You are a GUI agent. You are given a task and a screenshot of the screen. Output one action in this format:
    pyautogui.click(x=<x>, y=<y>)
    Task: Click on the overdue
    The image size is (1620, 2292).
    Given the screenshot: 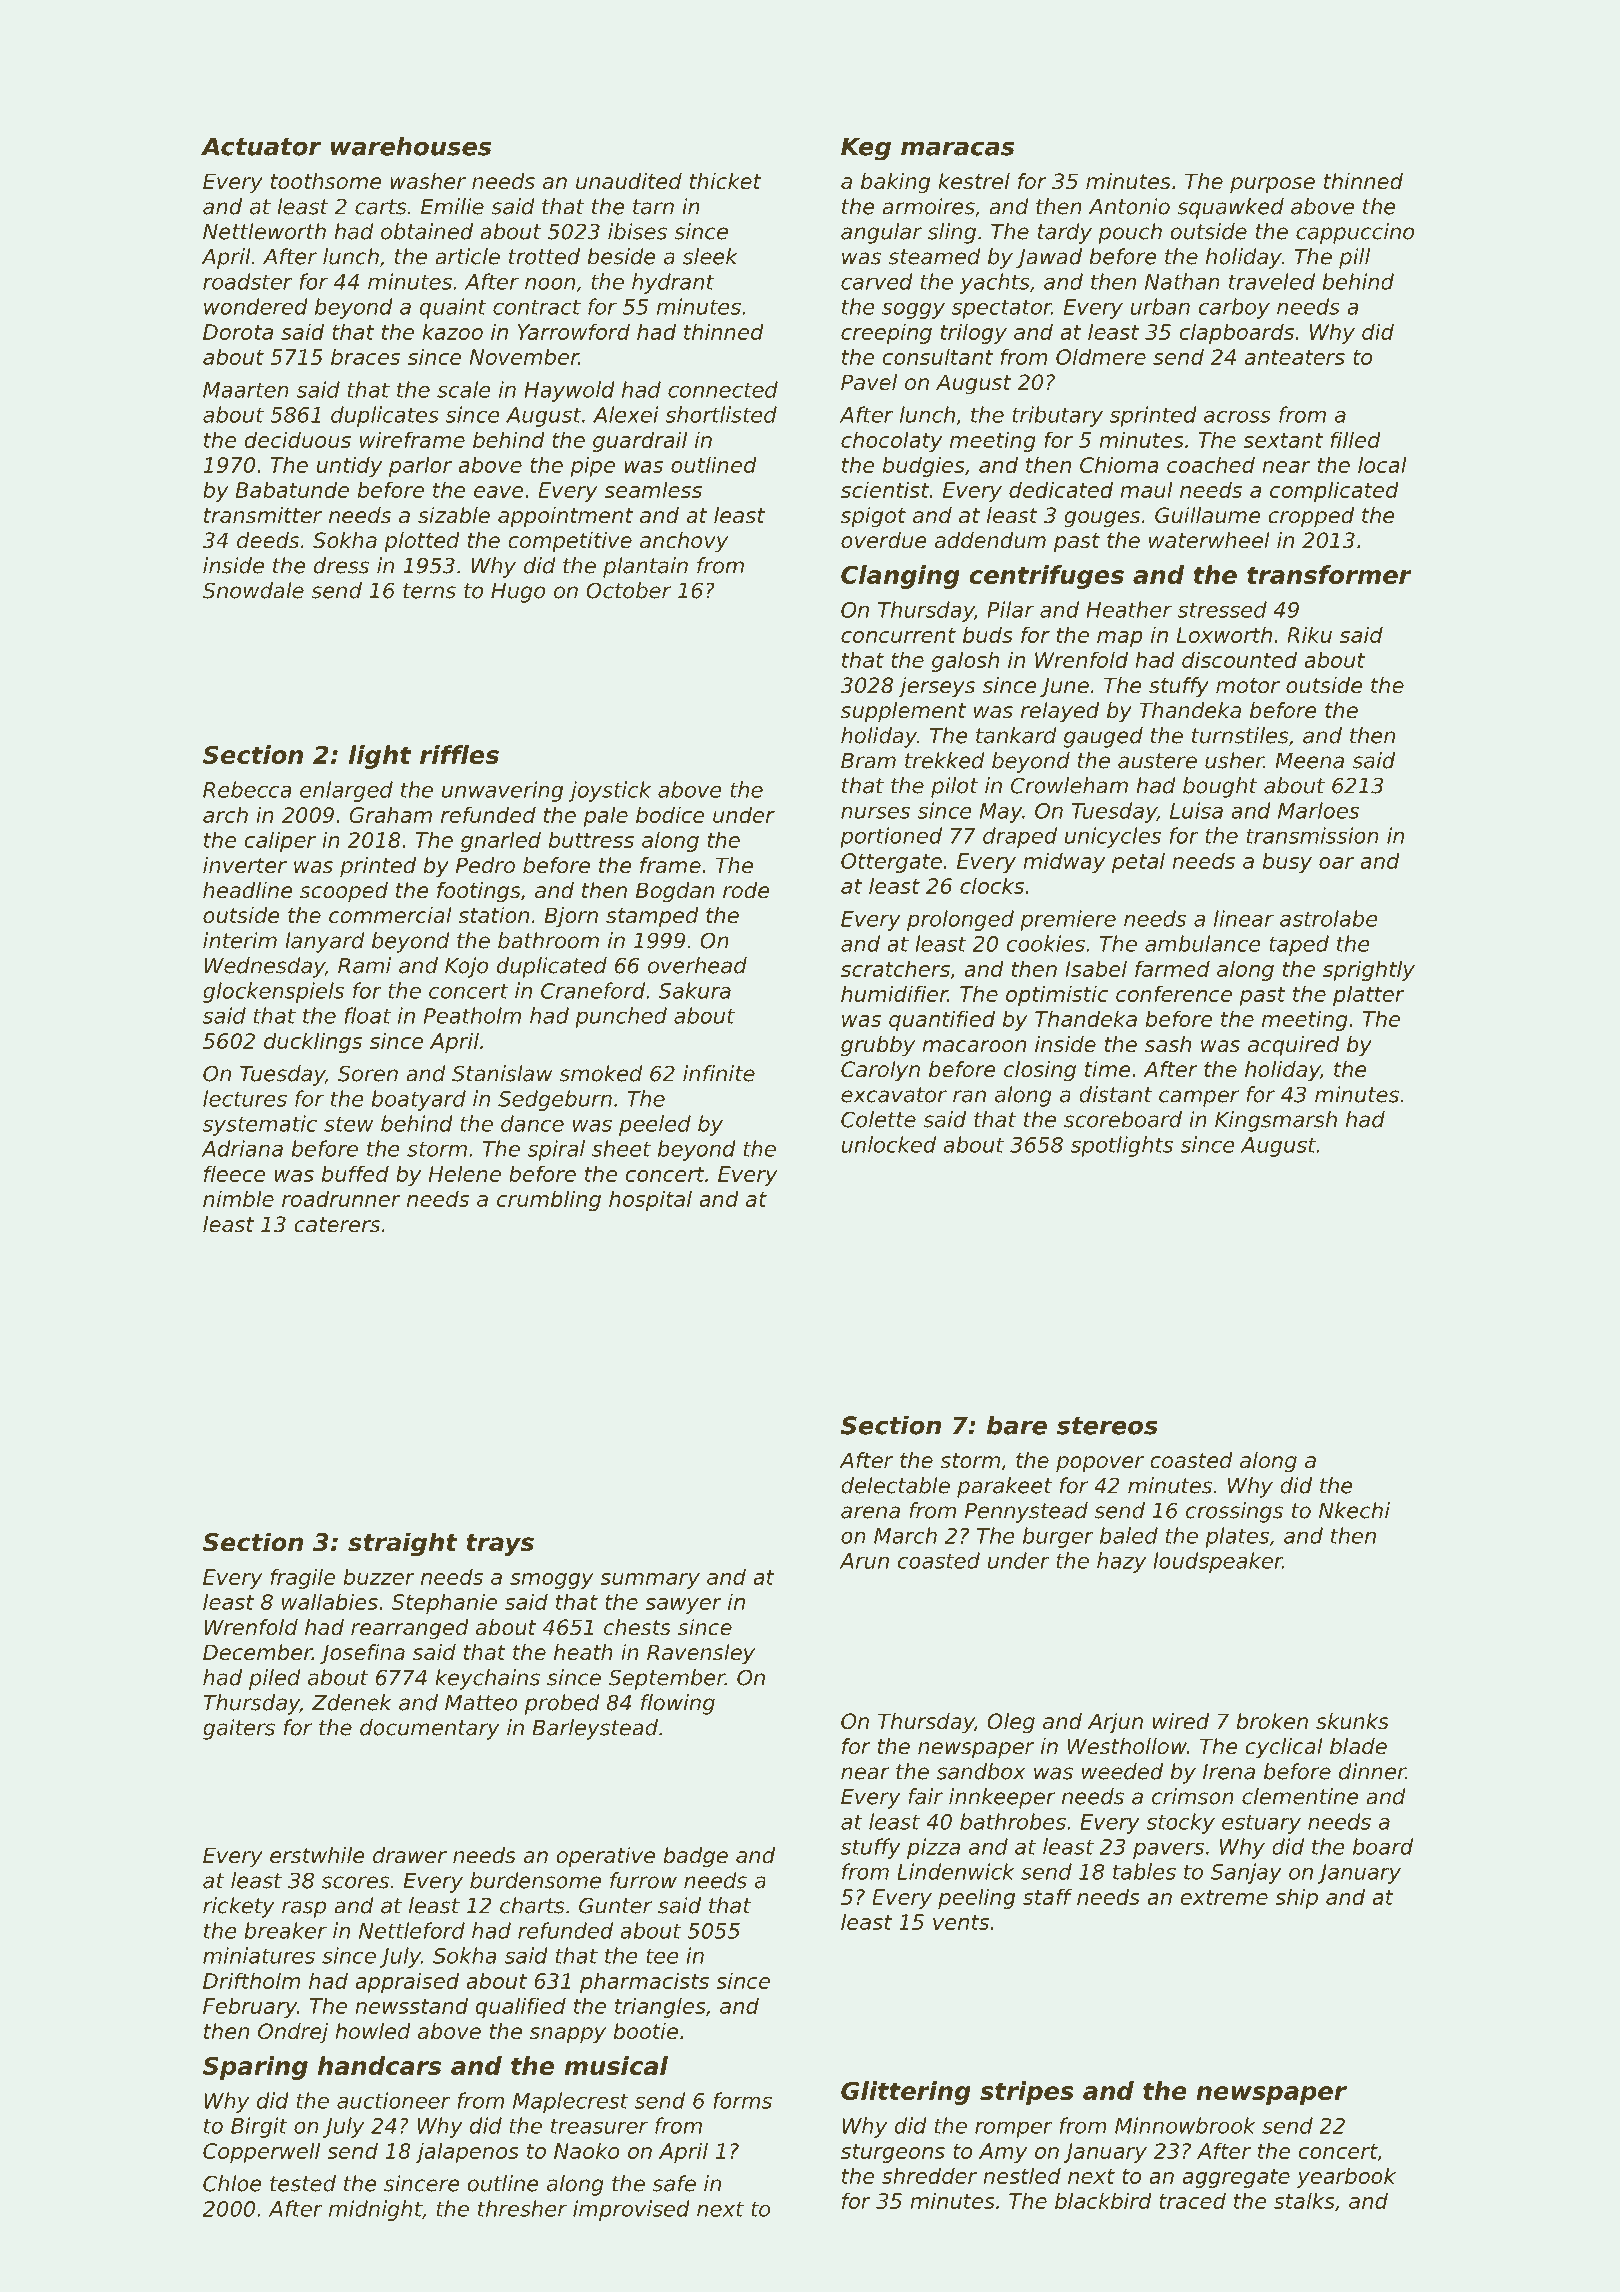 What is the action you would take?
    pyautogui.click(x=884, y=540)
